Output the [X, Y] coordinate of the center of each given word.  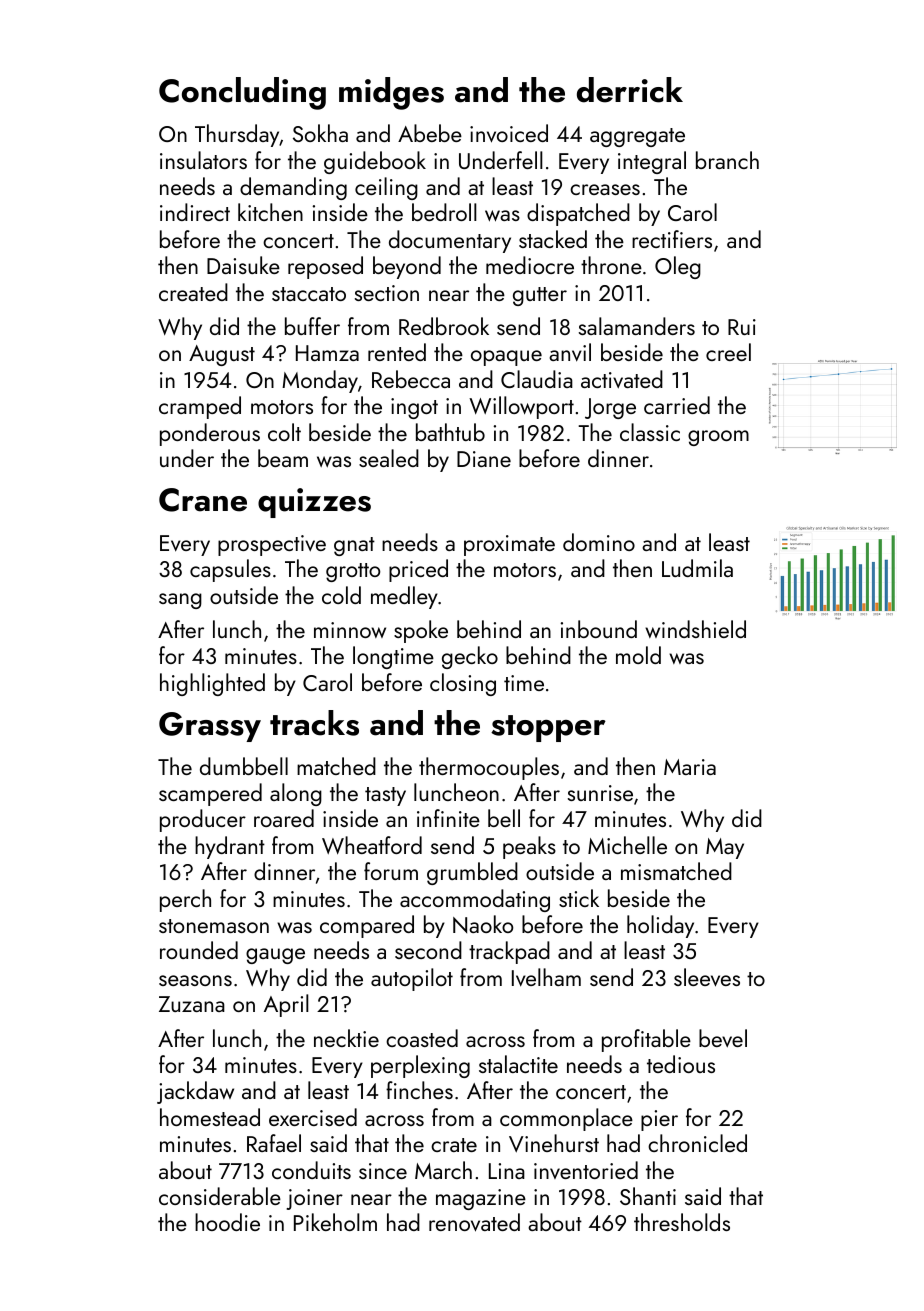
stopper [548, 728]
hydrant [230, 847]
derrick [630, 90]
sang [180, 601]
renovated [474, 1222]
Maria [690, 767]
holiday [660, 926]
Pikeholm [335, 1222]
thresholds [682, 1222]
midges [391, 93]
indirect [195, 212]
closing [463, 684]
